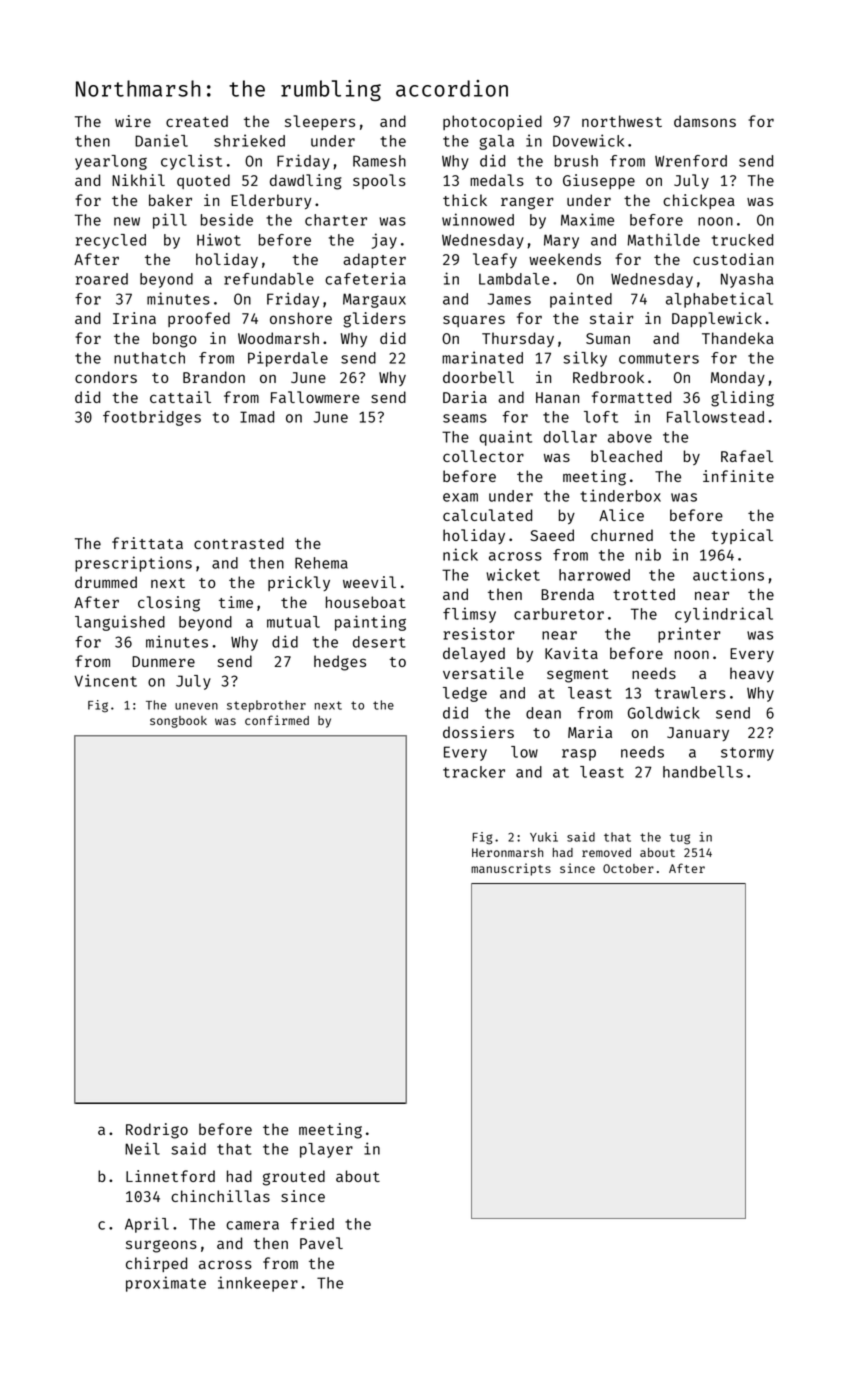 This screenshot has height=1400, width=849. I want to click on wire, so click(133, 121).
